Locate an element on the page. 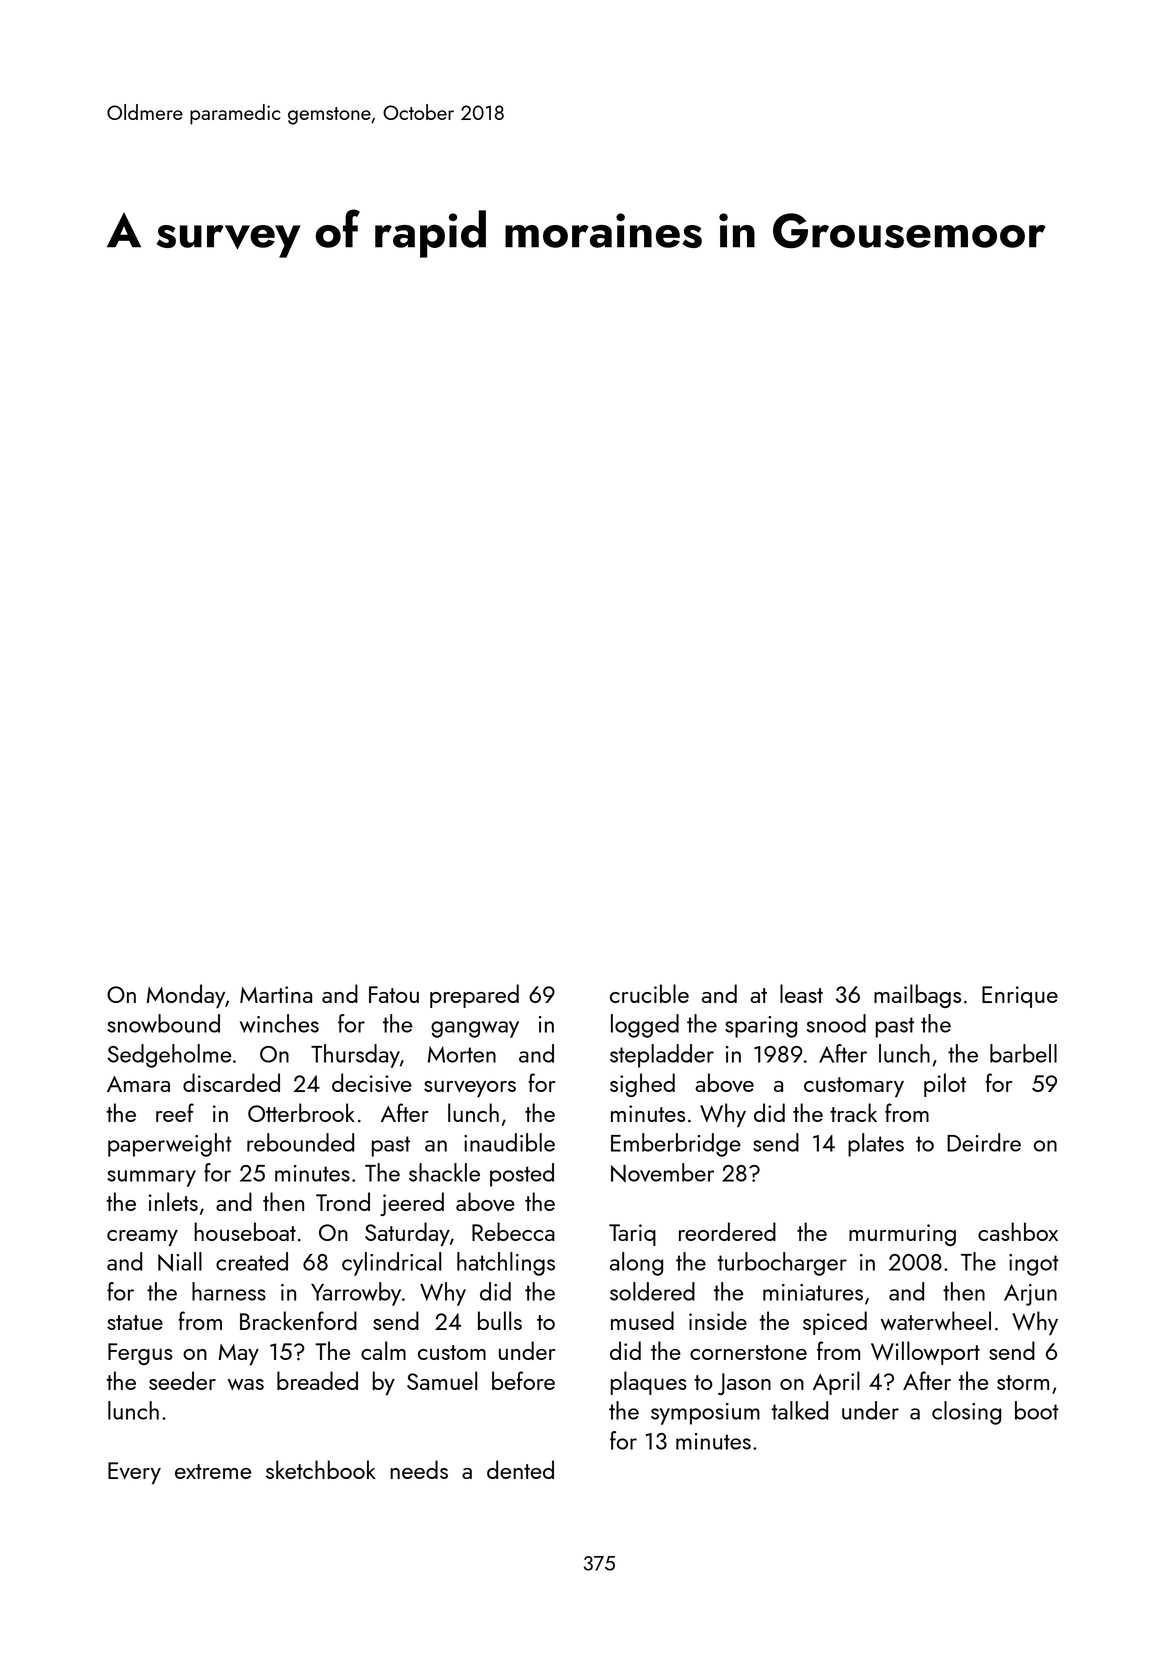 This image has width=1165, height=1654. Deirdre is located at coordinates (984, 1142).
